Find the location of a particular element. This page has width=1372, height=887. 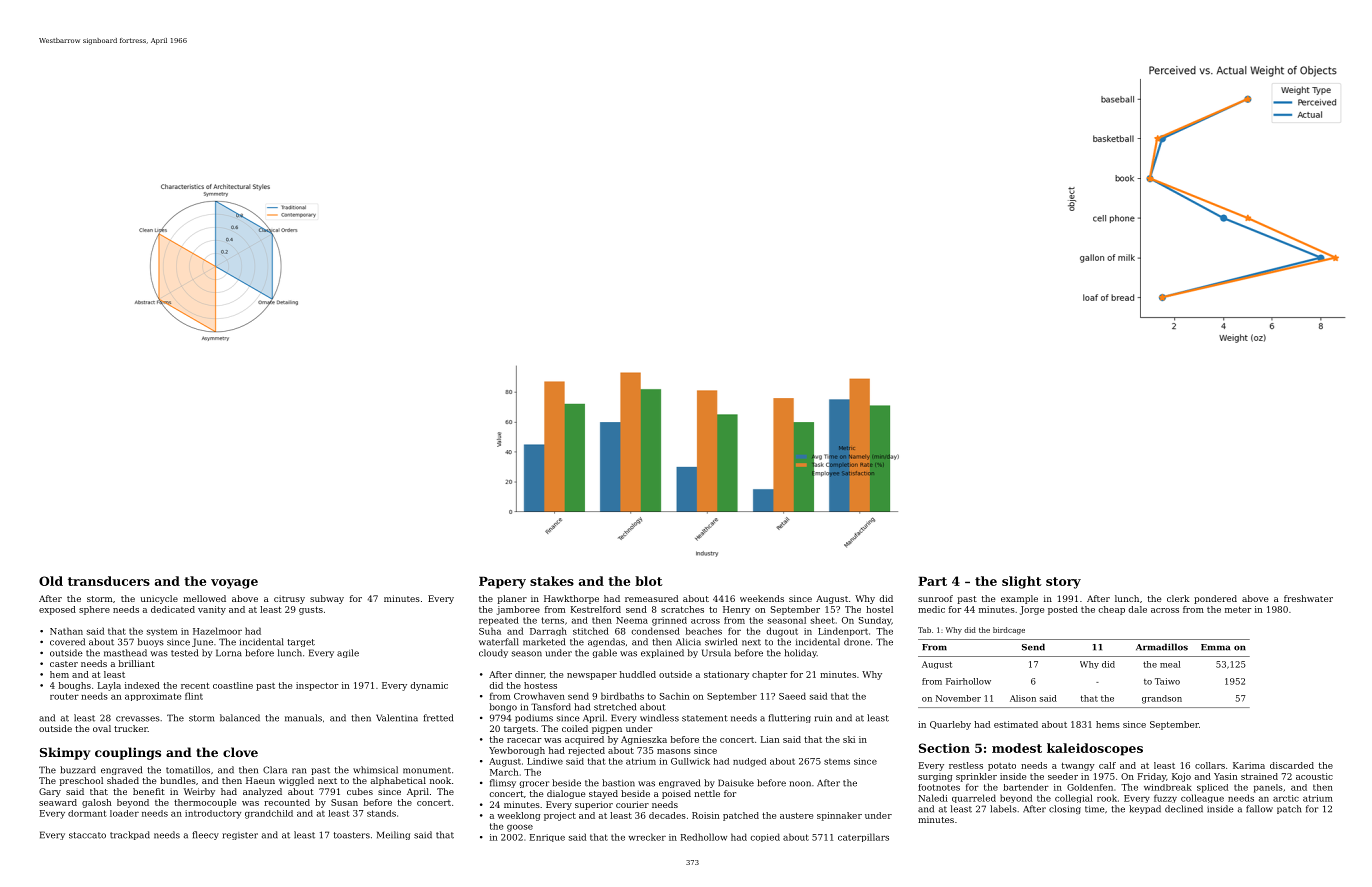

router is located at coordinates (64, 696).
